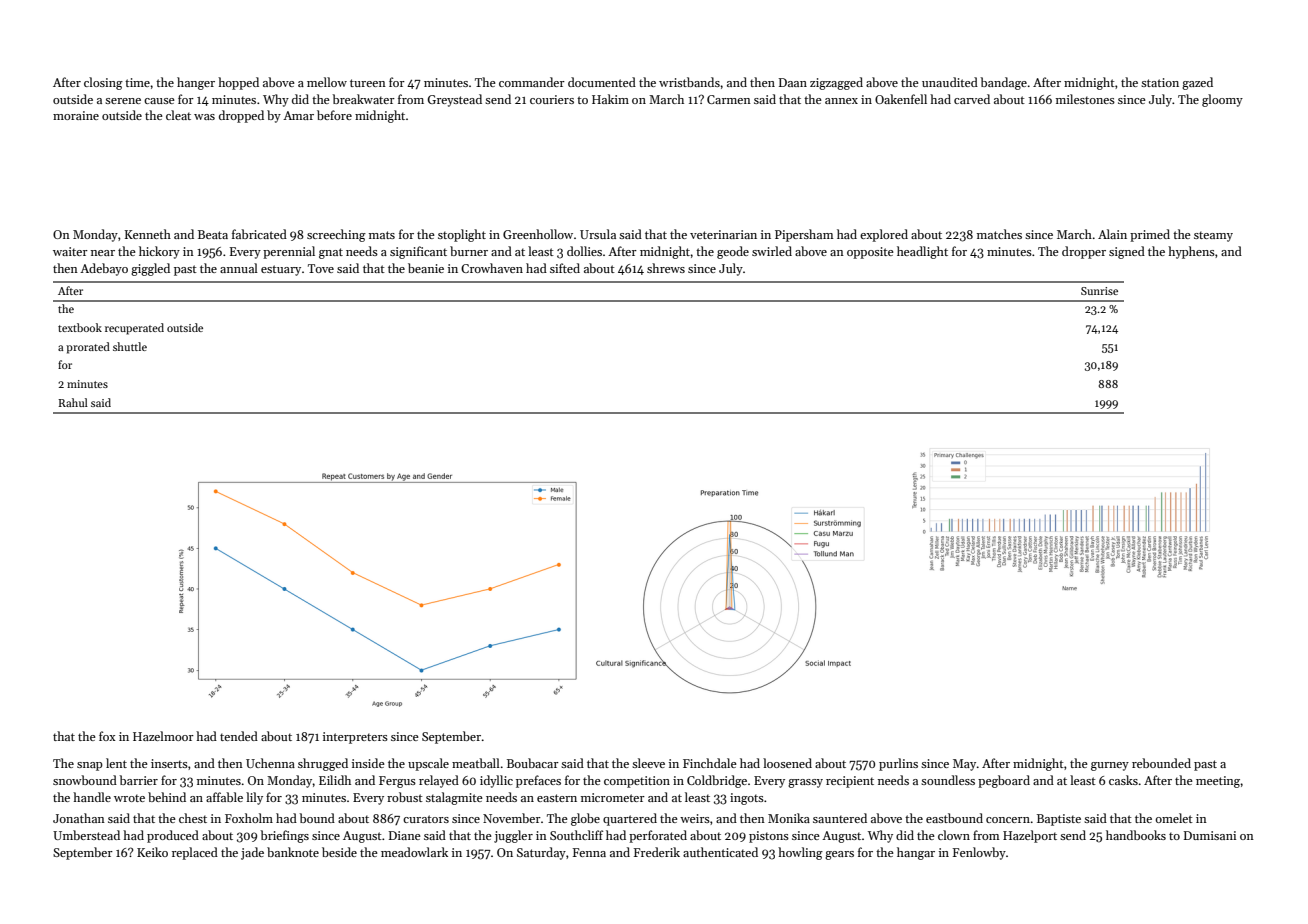 This screenshot has width=1308, height=924. Describe the element at coordinates (334, 115) in the screenshot. I see `before` at that location.
